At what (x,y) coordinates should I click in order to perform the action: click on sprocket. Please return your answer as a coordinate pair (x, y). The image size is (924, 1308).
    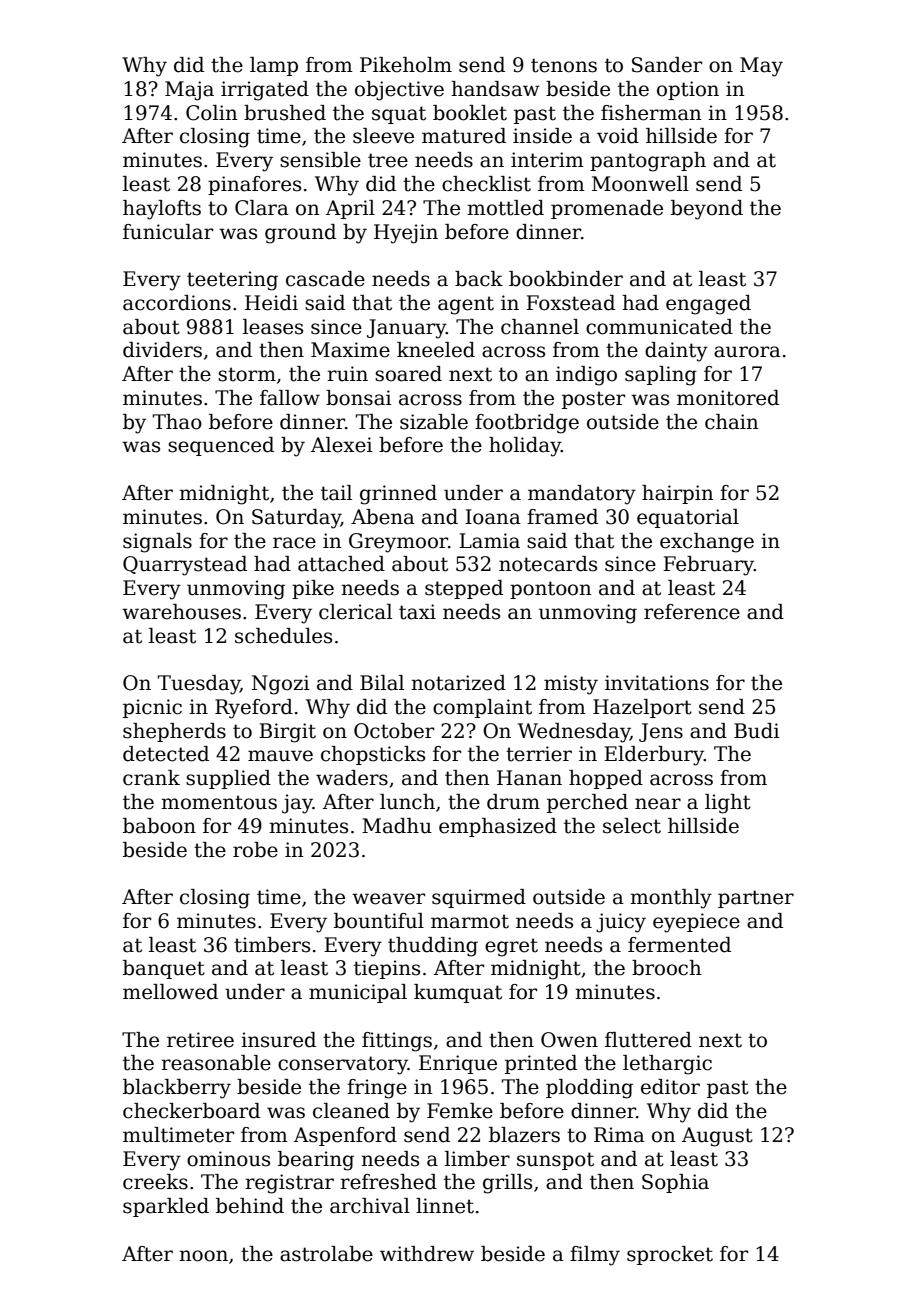
    Looking at the image, I should click on (670, 1255).
